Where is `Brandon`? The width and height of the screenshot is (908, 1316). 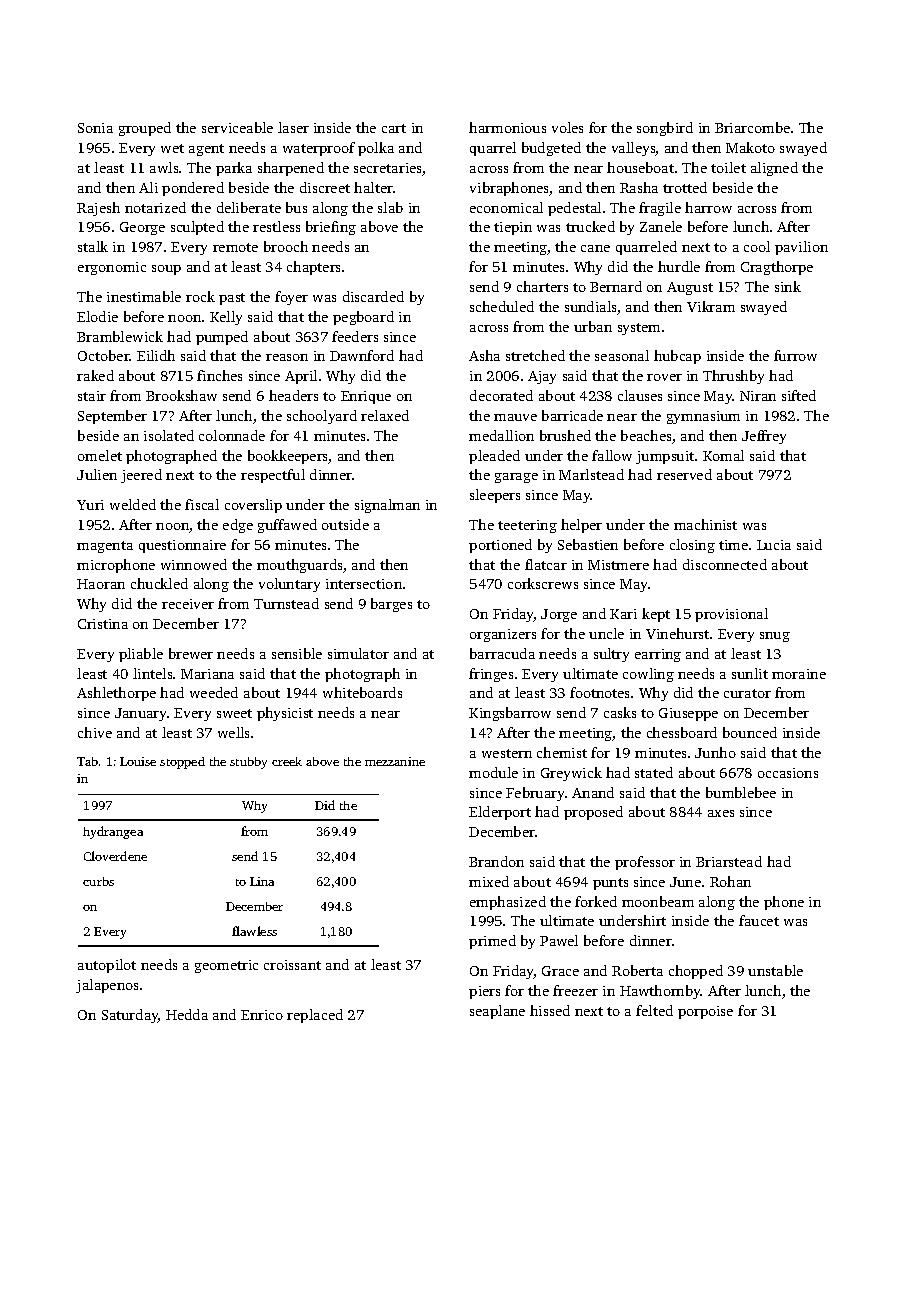 Brandon is located at coordinates (496, 861).
